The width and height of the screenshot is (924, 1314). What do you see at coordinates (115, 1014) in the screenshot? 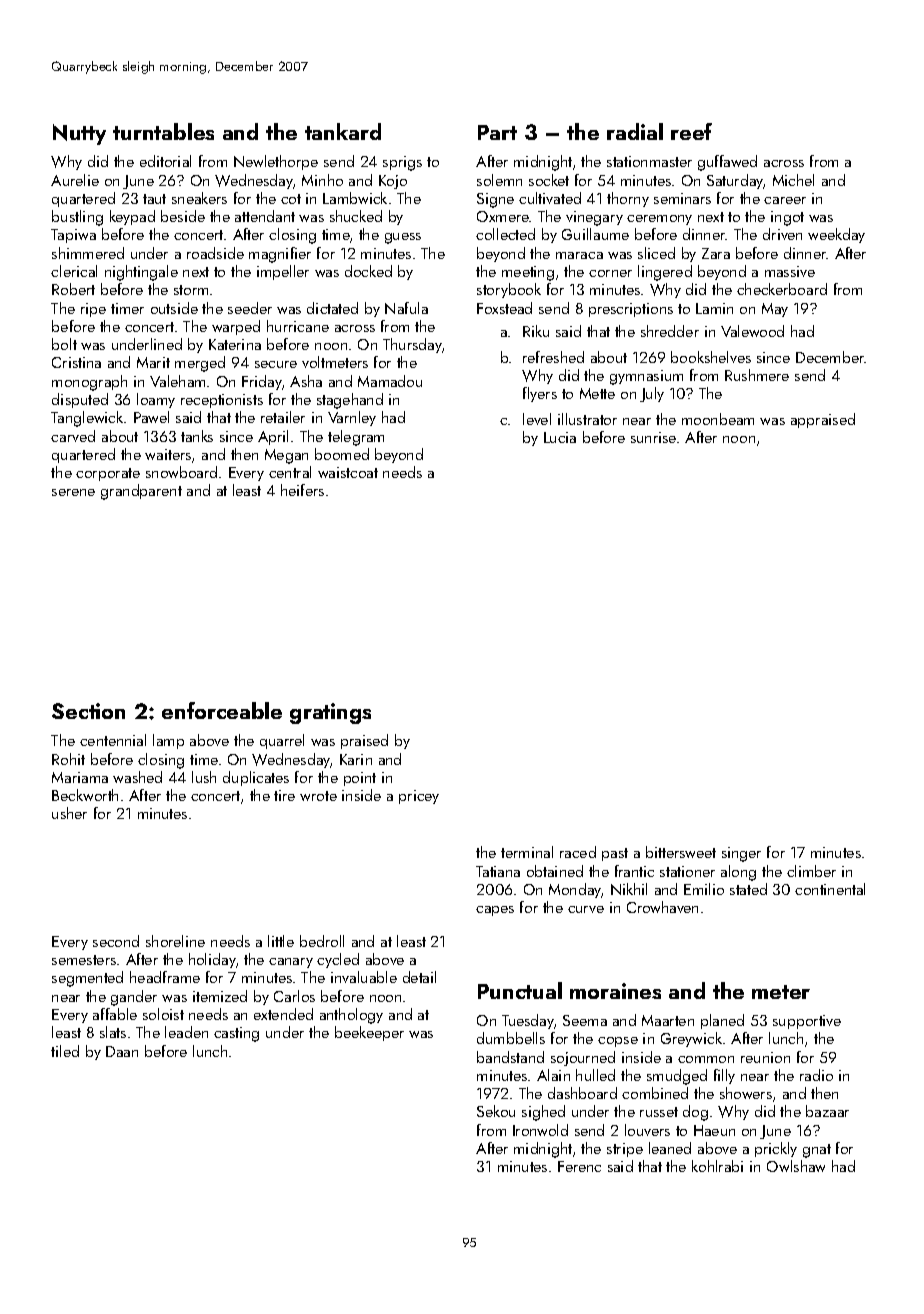
I see `affable` at bounding box center [115, 1014].
